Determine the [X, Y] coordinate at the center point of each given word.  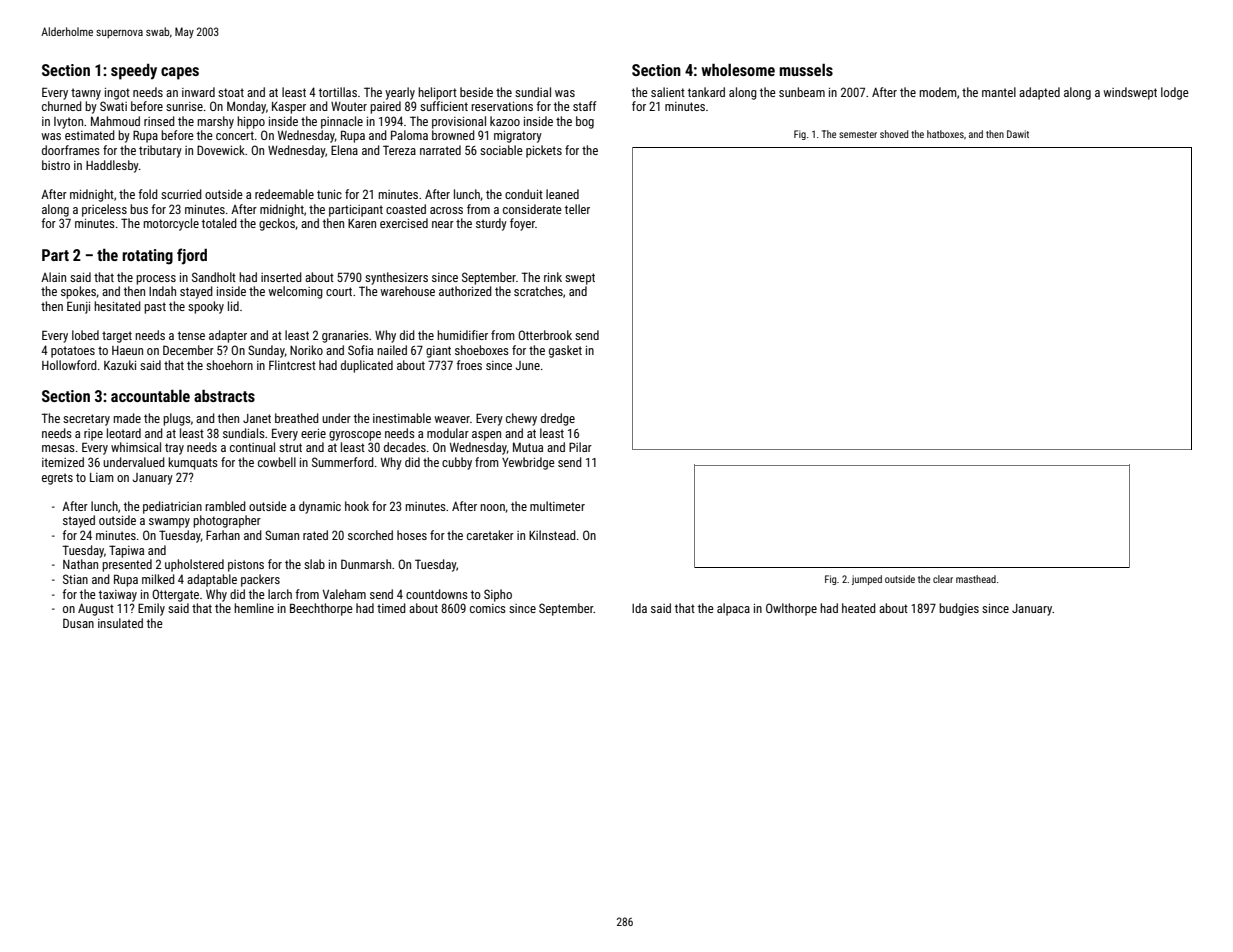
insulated [120, 623]
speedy [134, 72]
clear [943, 579]
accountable [150, 396]
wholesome [738, 70]
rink [553, 277]
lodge [1175, 93]
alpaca [733, 609]
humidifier [462, 335]
